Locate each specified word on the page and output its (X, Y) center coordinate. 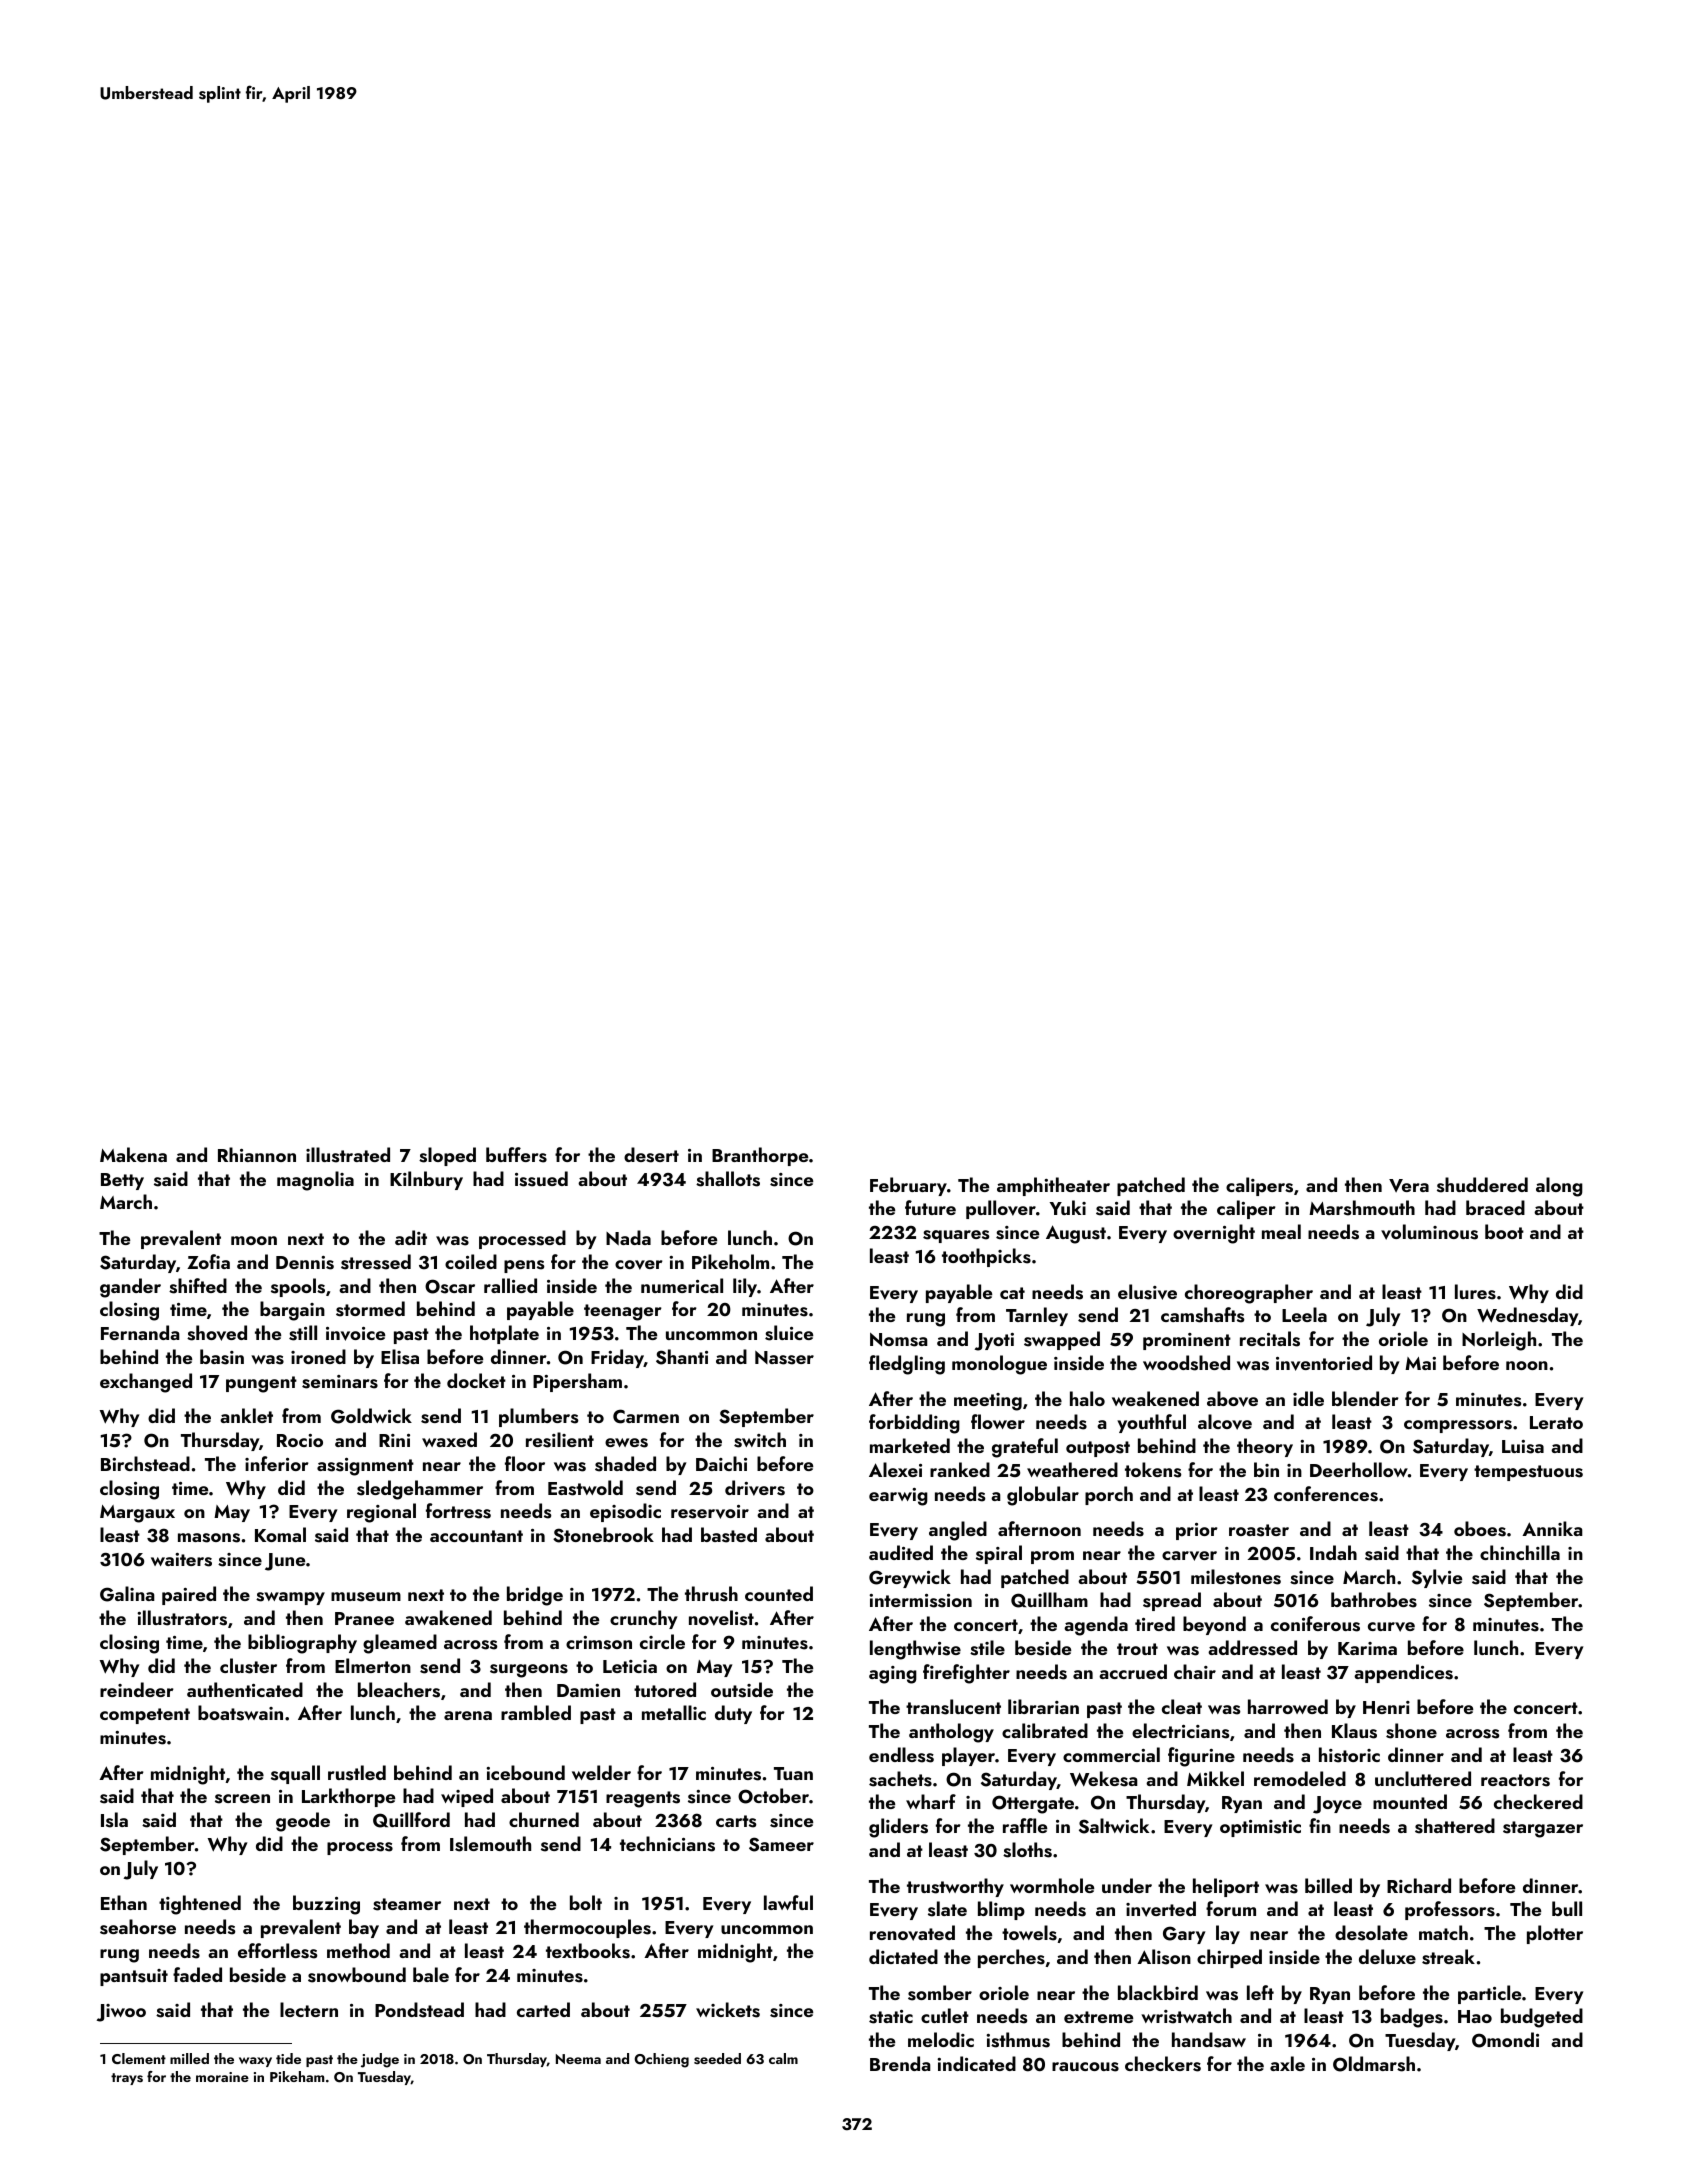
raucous (1085, 2067)
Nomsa (899, 1340)
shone (1411, 1731)
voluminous (1429, 1232)
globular (1043, 1496)
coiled (471, 1261)
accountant (476, 1536)
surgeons (529, 1671)
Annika (1552, 1528)
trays (127, 2079)
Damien (588, 1690)
